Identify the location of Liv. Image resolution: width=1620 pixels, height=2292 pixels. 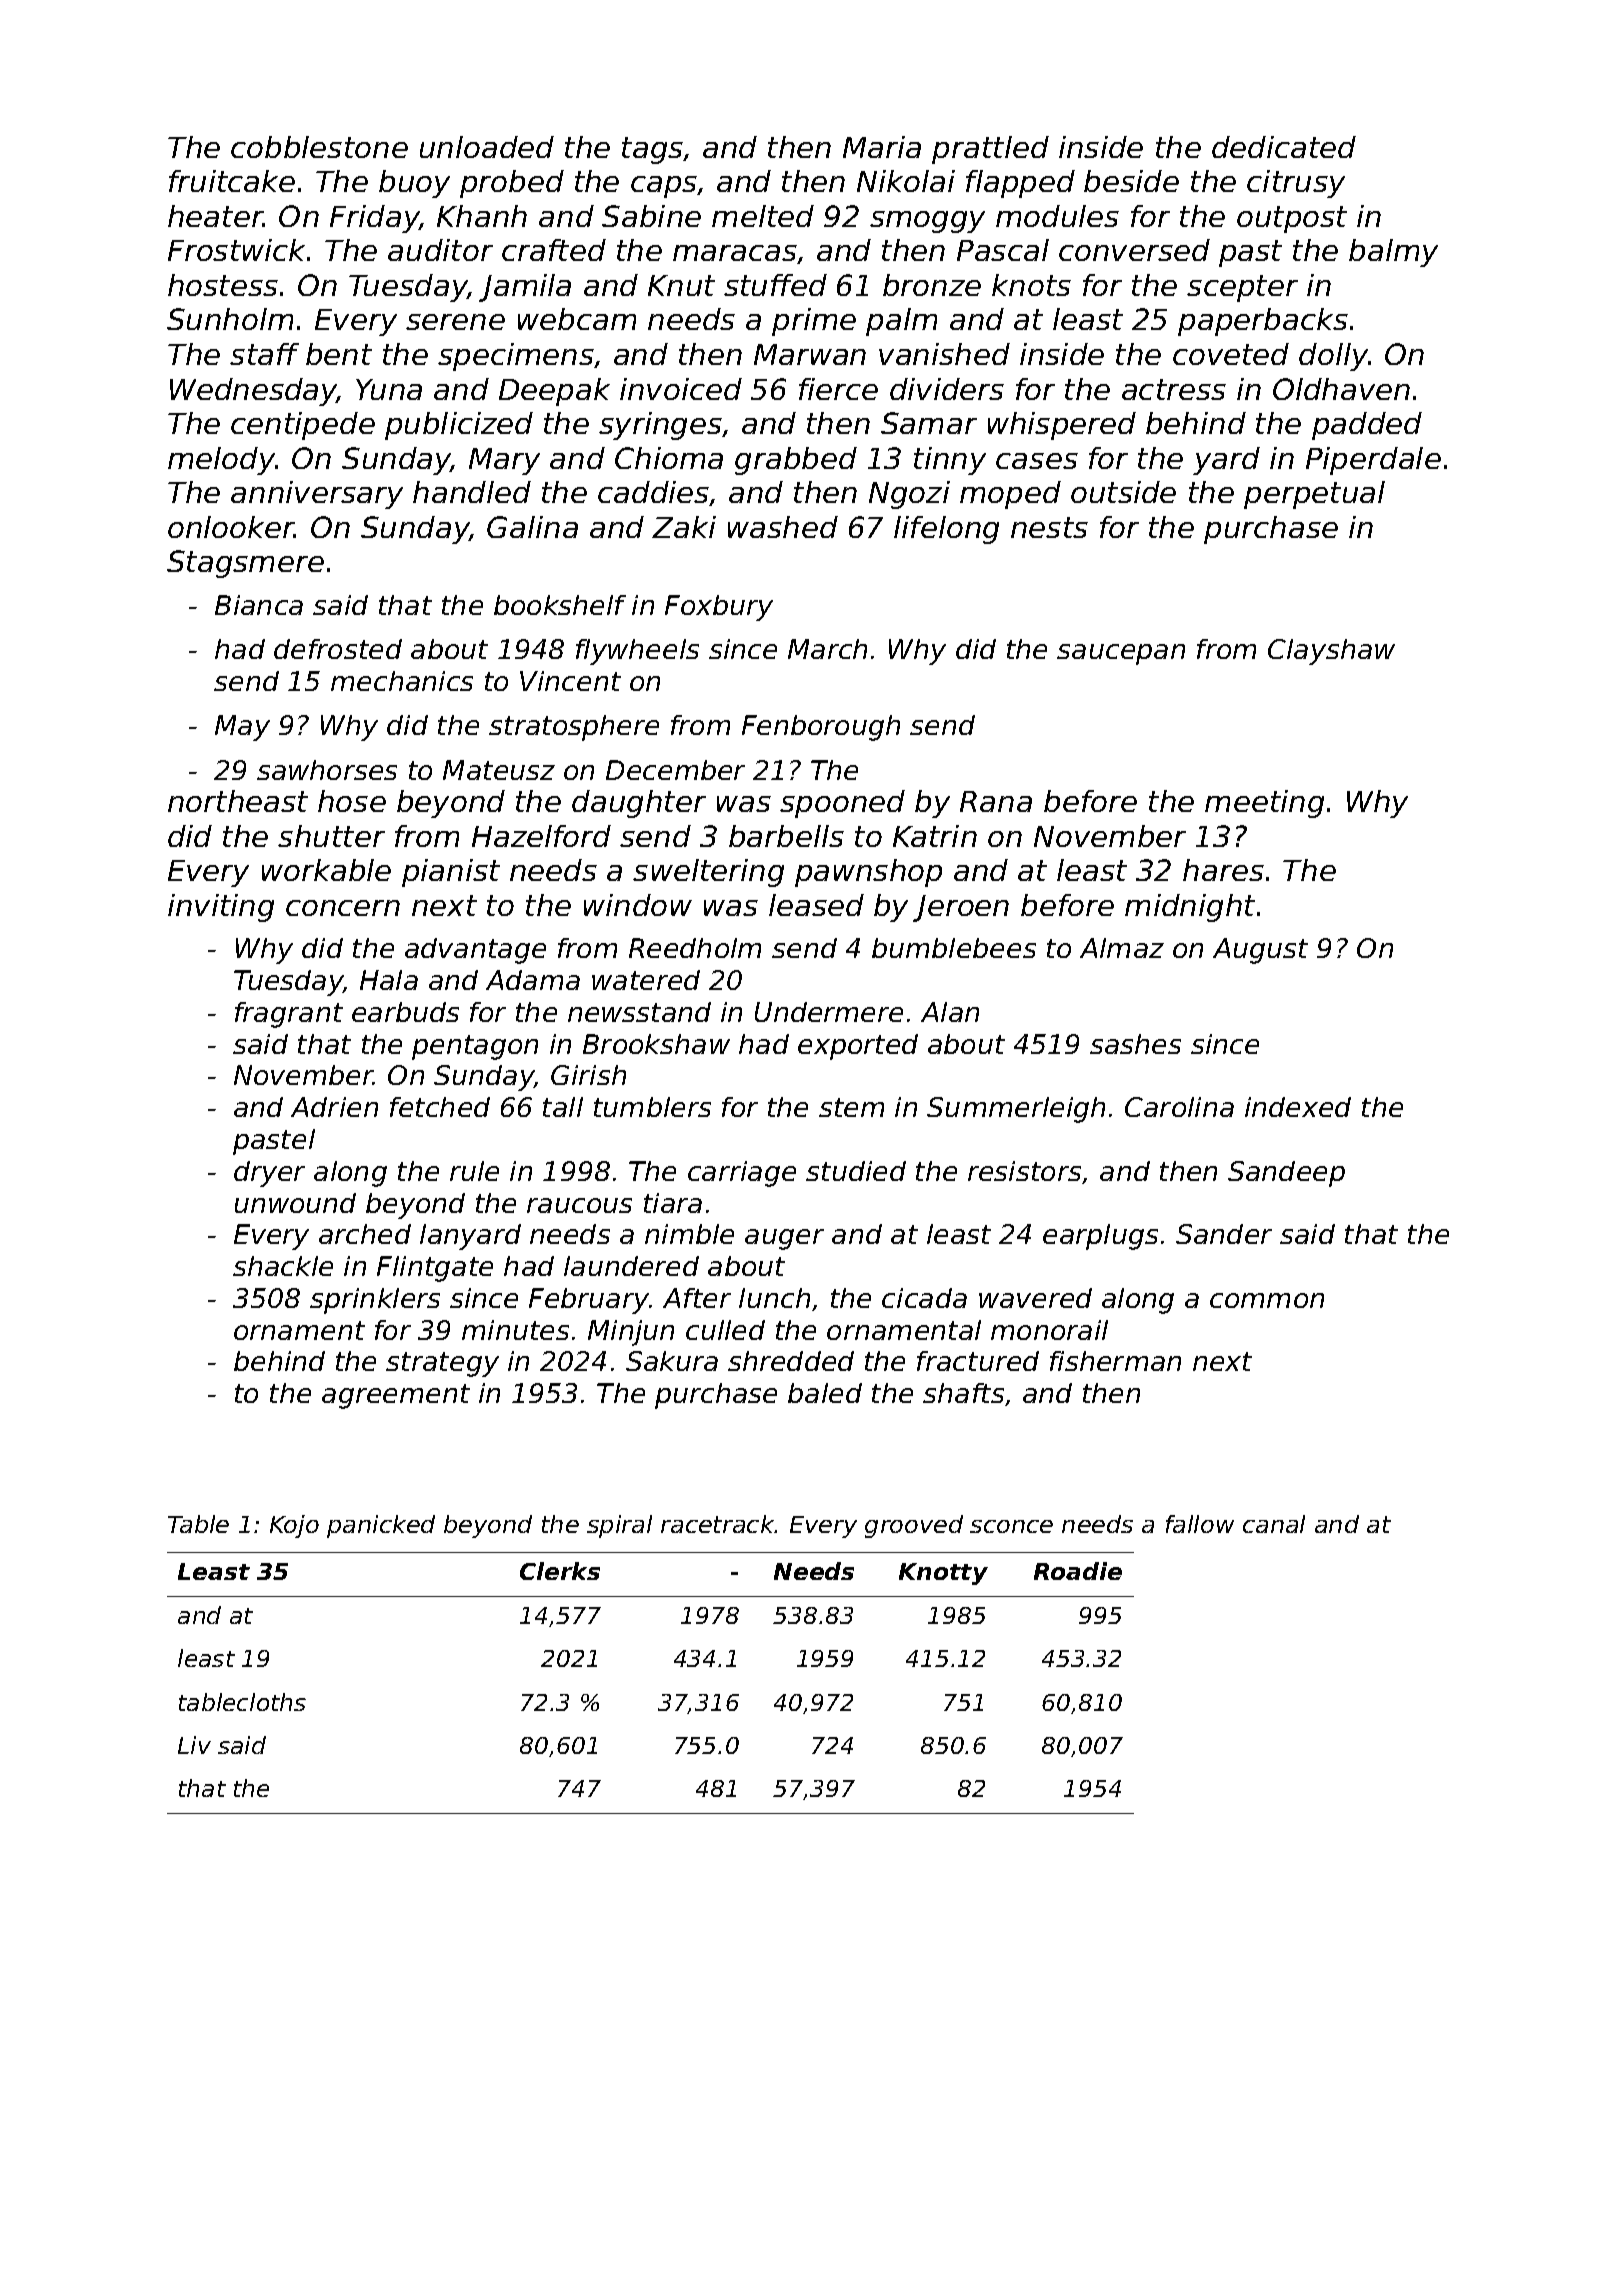
(194, 1745).
